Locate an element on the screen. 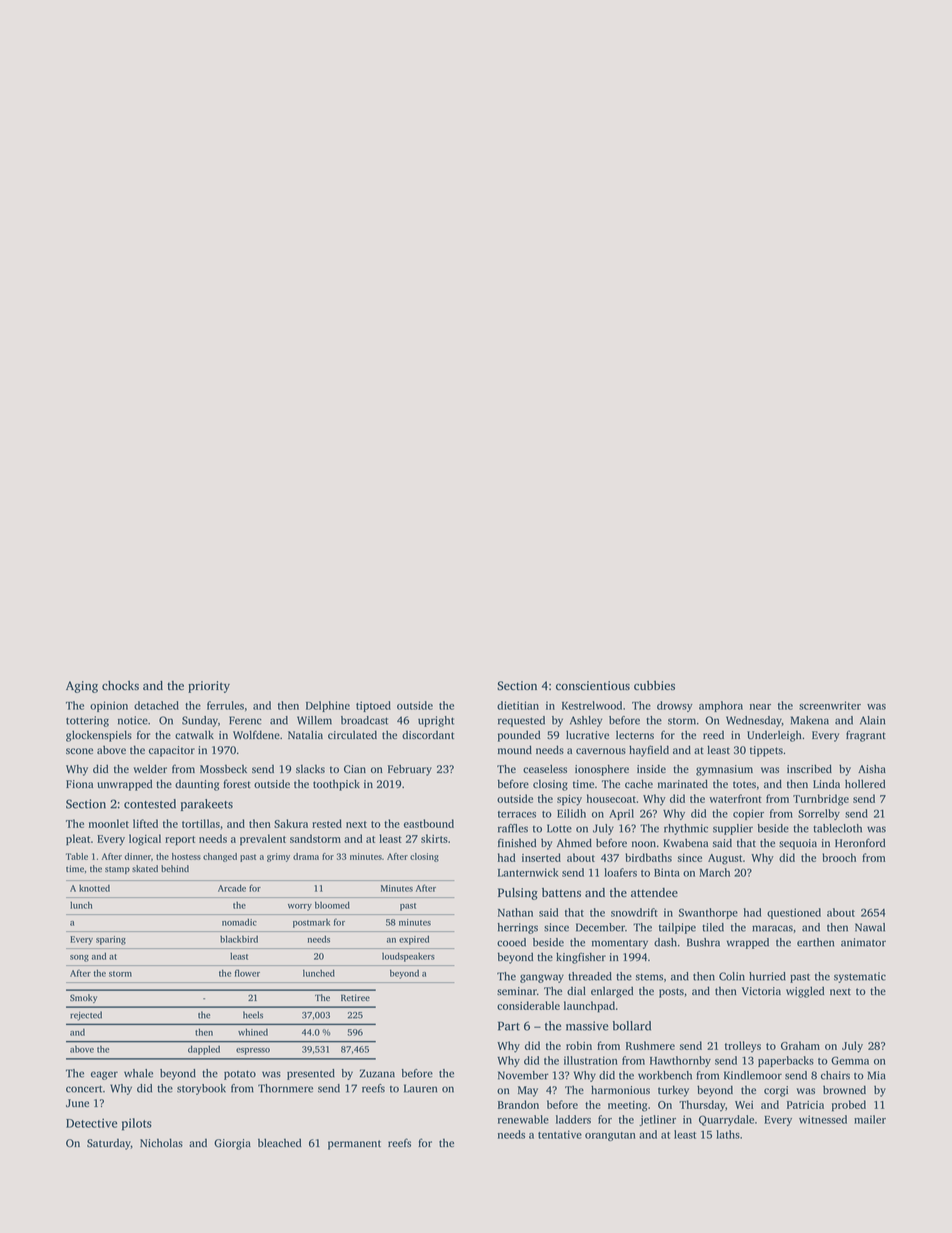 Image resolution: width=952 pixels, height=1233 pixels. ferrules is located at coordinates (225, 705).
